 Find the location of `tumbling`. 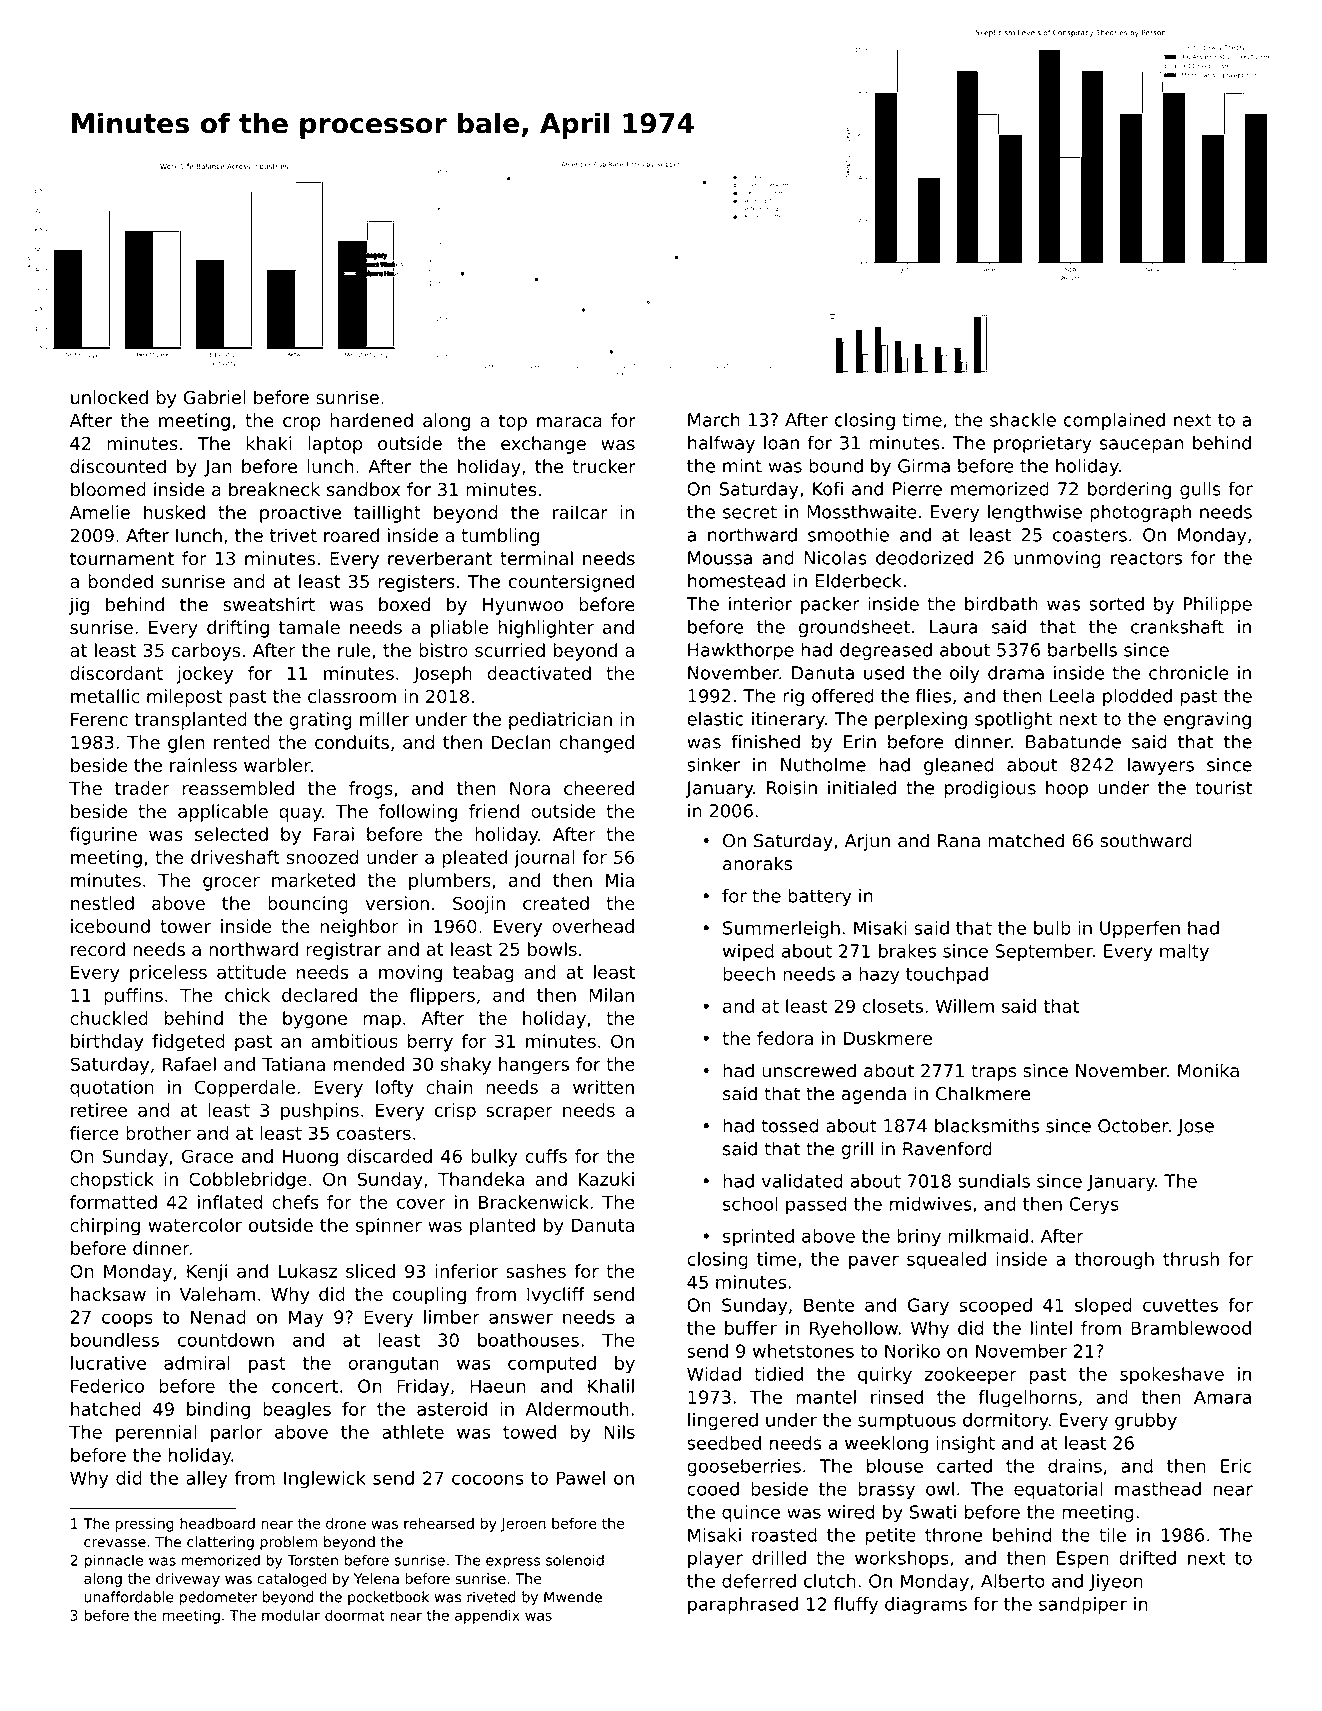

tumbling is located at coordinates (500, 537).
